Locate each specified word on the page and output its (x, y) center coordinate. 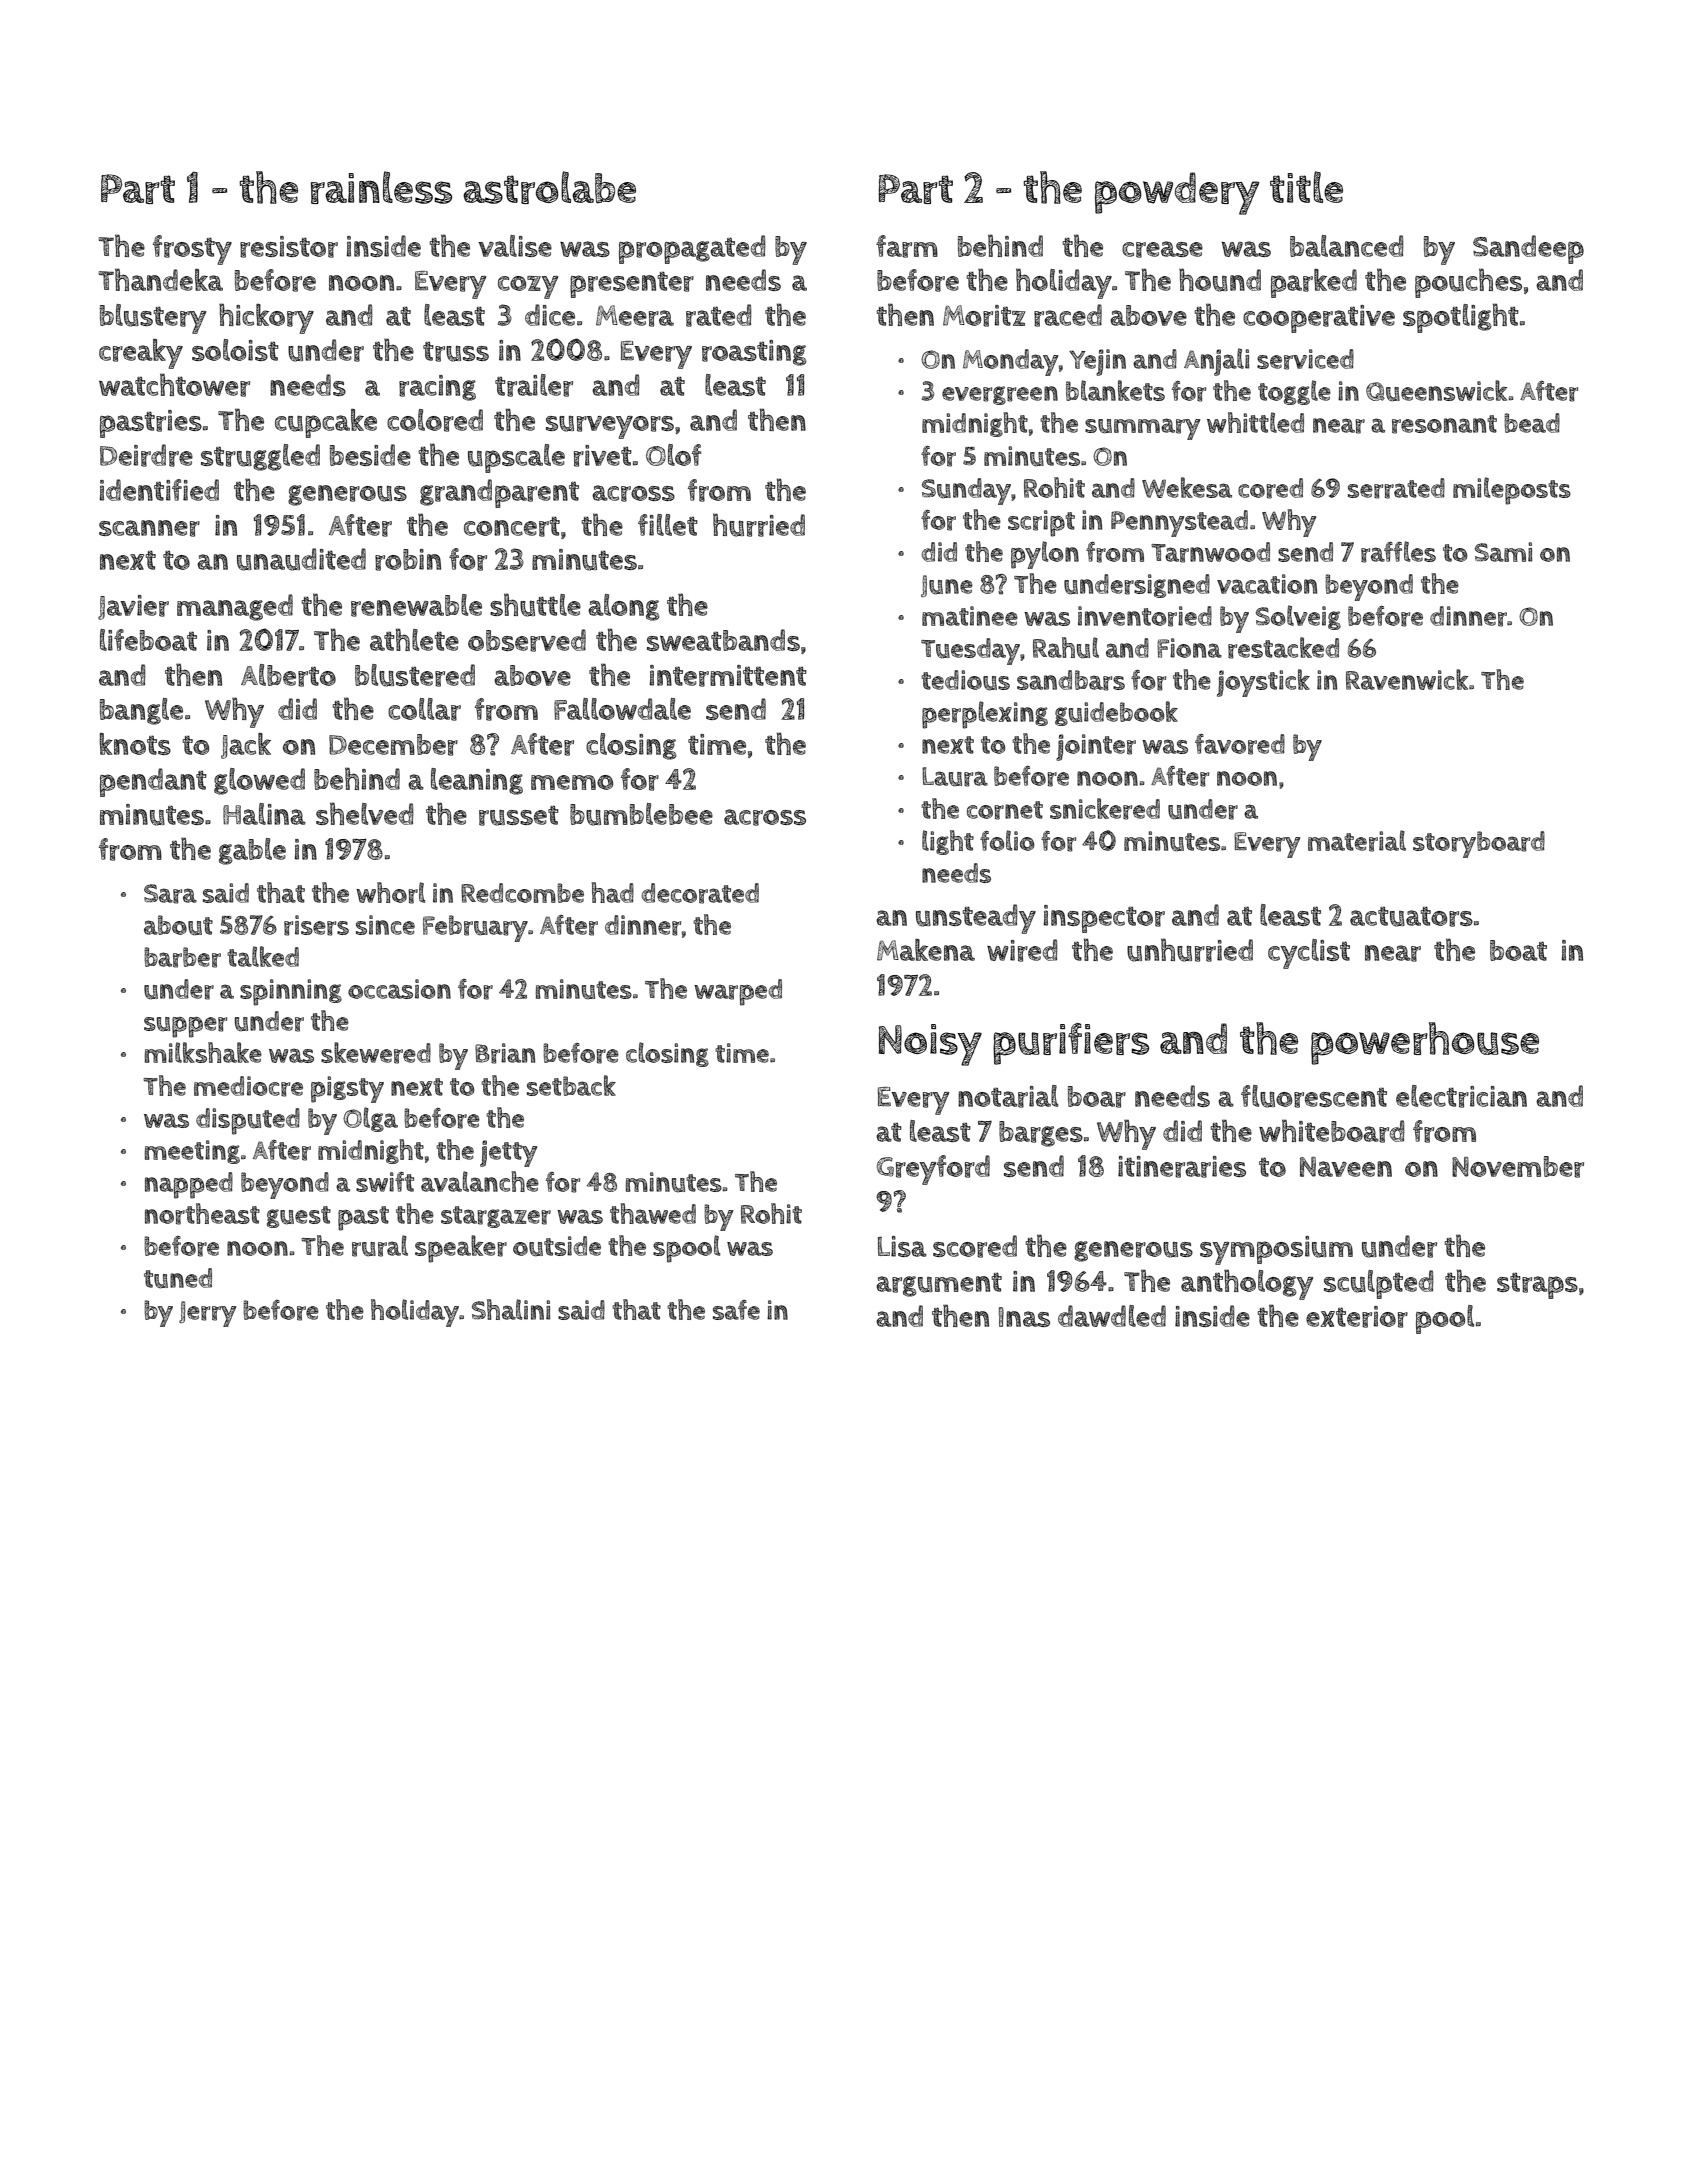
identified (159, 490)
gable (252, 851)
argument (939, 1284)
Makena (926, 950)
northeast (202, 1214)
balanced (1347, 246)
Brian (505, 1053)
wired (1022, 950)
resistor (289, 247)
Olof (673, 455)
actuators (1411, 916)
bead (1532, 423)
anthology (1247, 1285)
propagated (692, 249)
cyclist (1309, 954)
